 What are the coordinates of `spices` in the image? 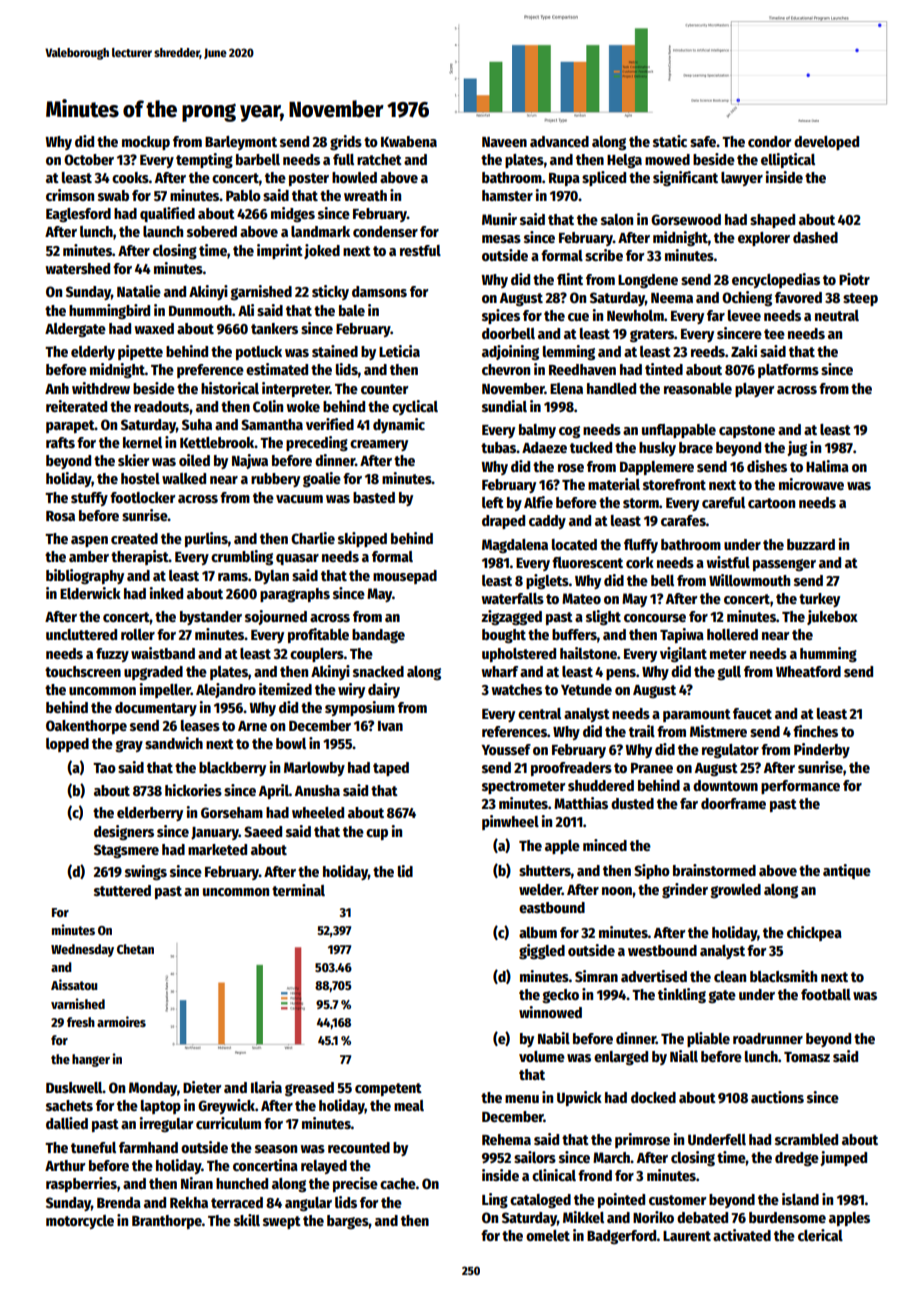 It's located at (501, 316).
